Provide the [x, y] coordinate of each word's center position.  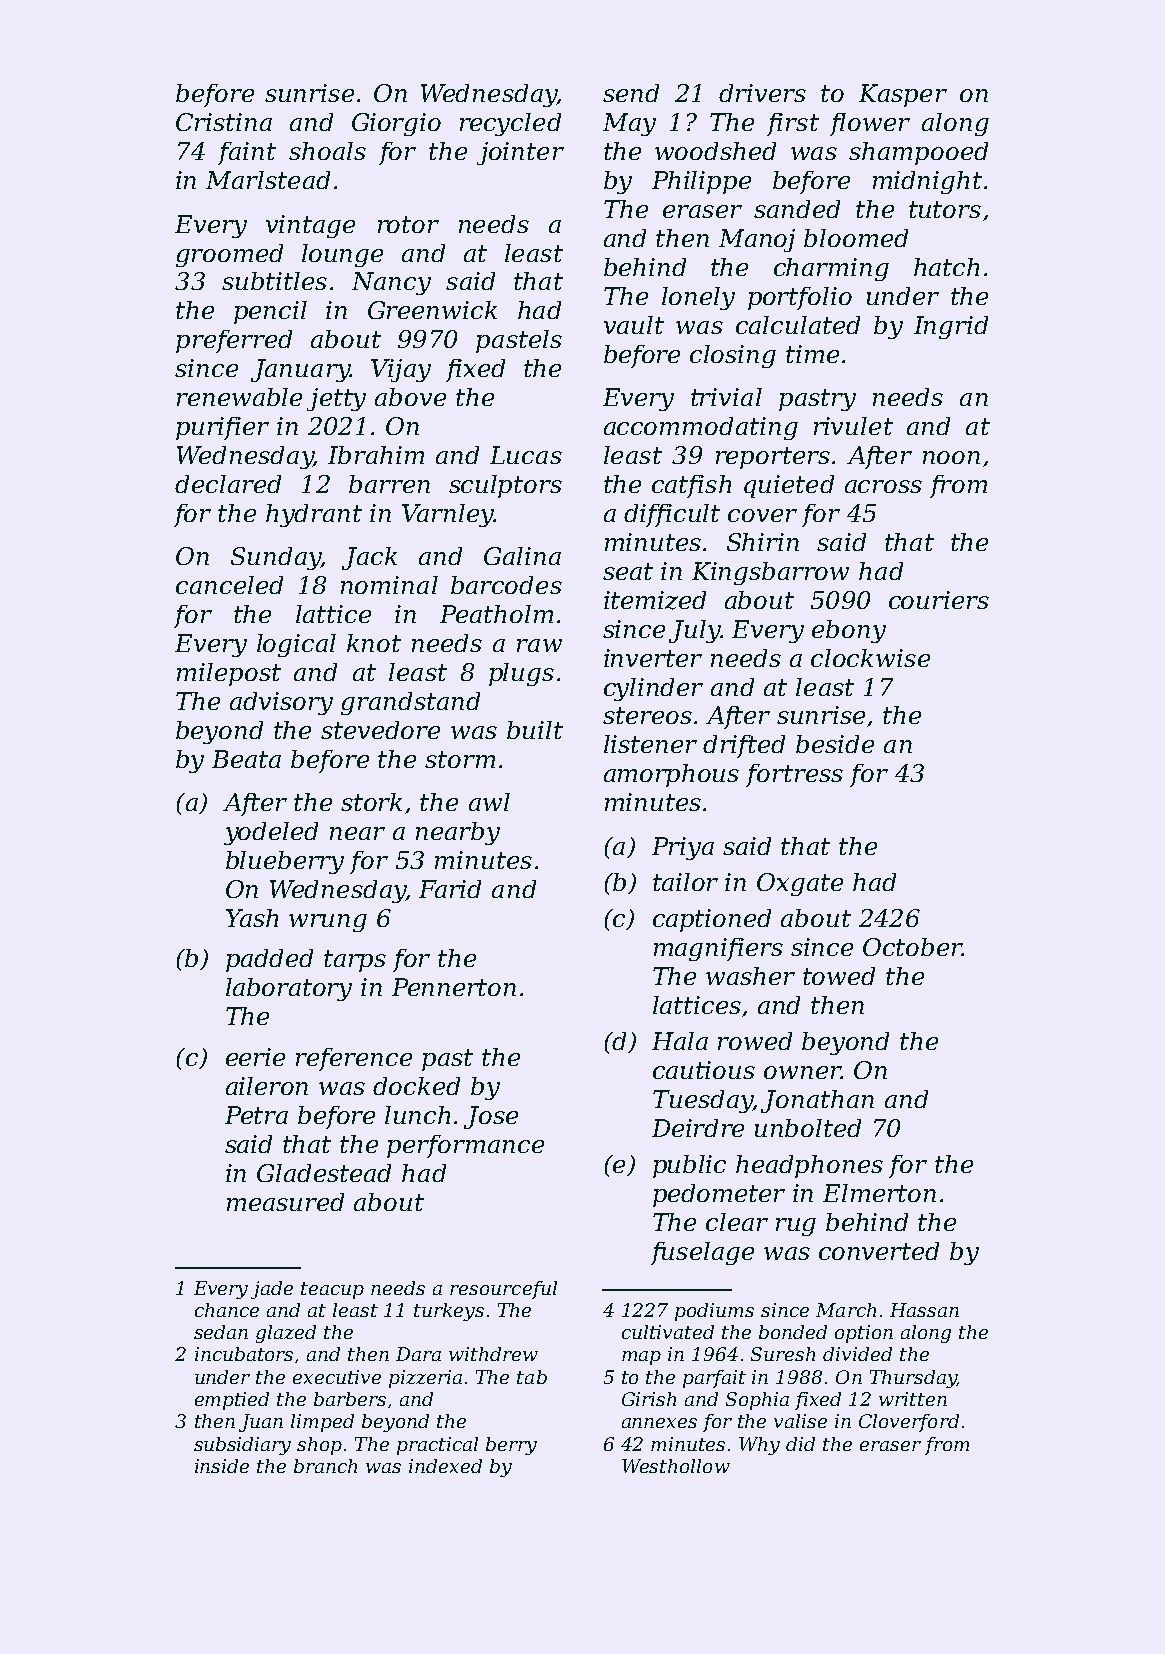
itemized [655, 600]
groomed [229, 255]
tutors [945, 209]
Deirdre [698, 1128]
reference [354, 1059]
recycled [510, 124]
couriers [939, 600]
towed [839, 976]
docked [416, 1086]
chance [227, 1310]
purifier [222, 428]
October [912, 947]
